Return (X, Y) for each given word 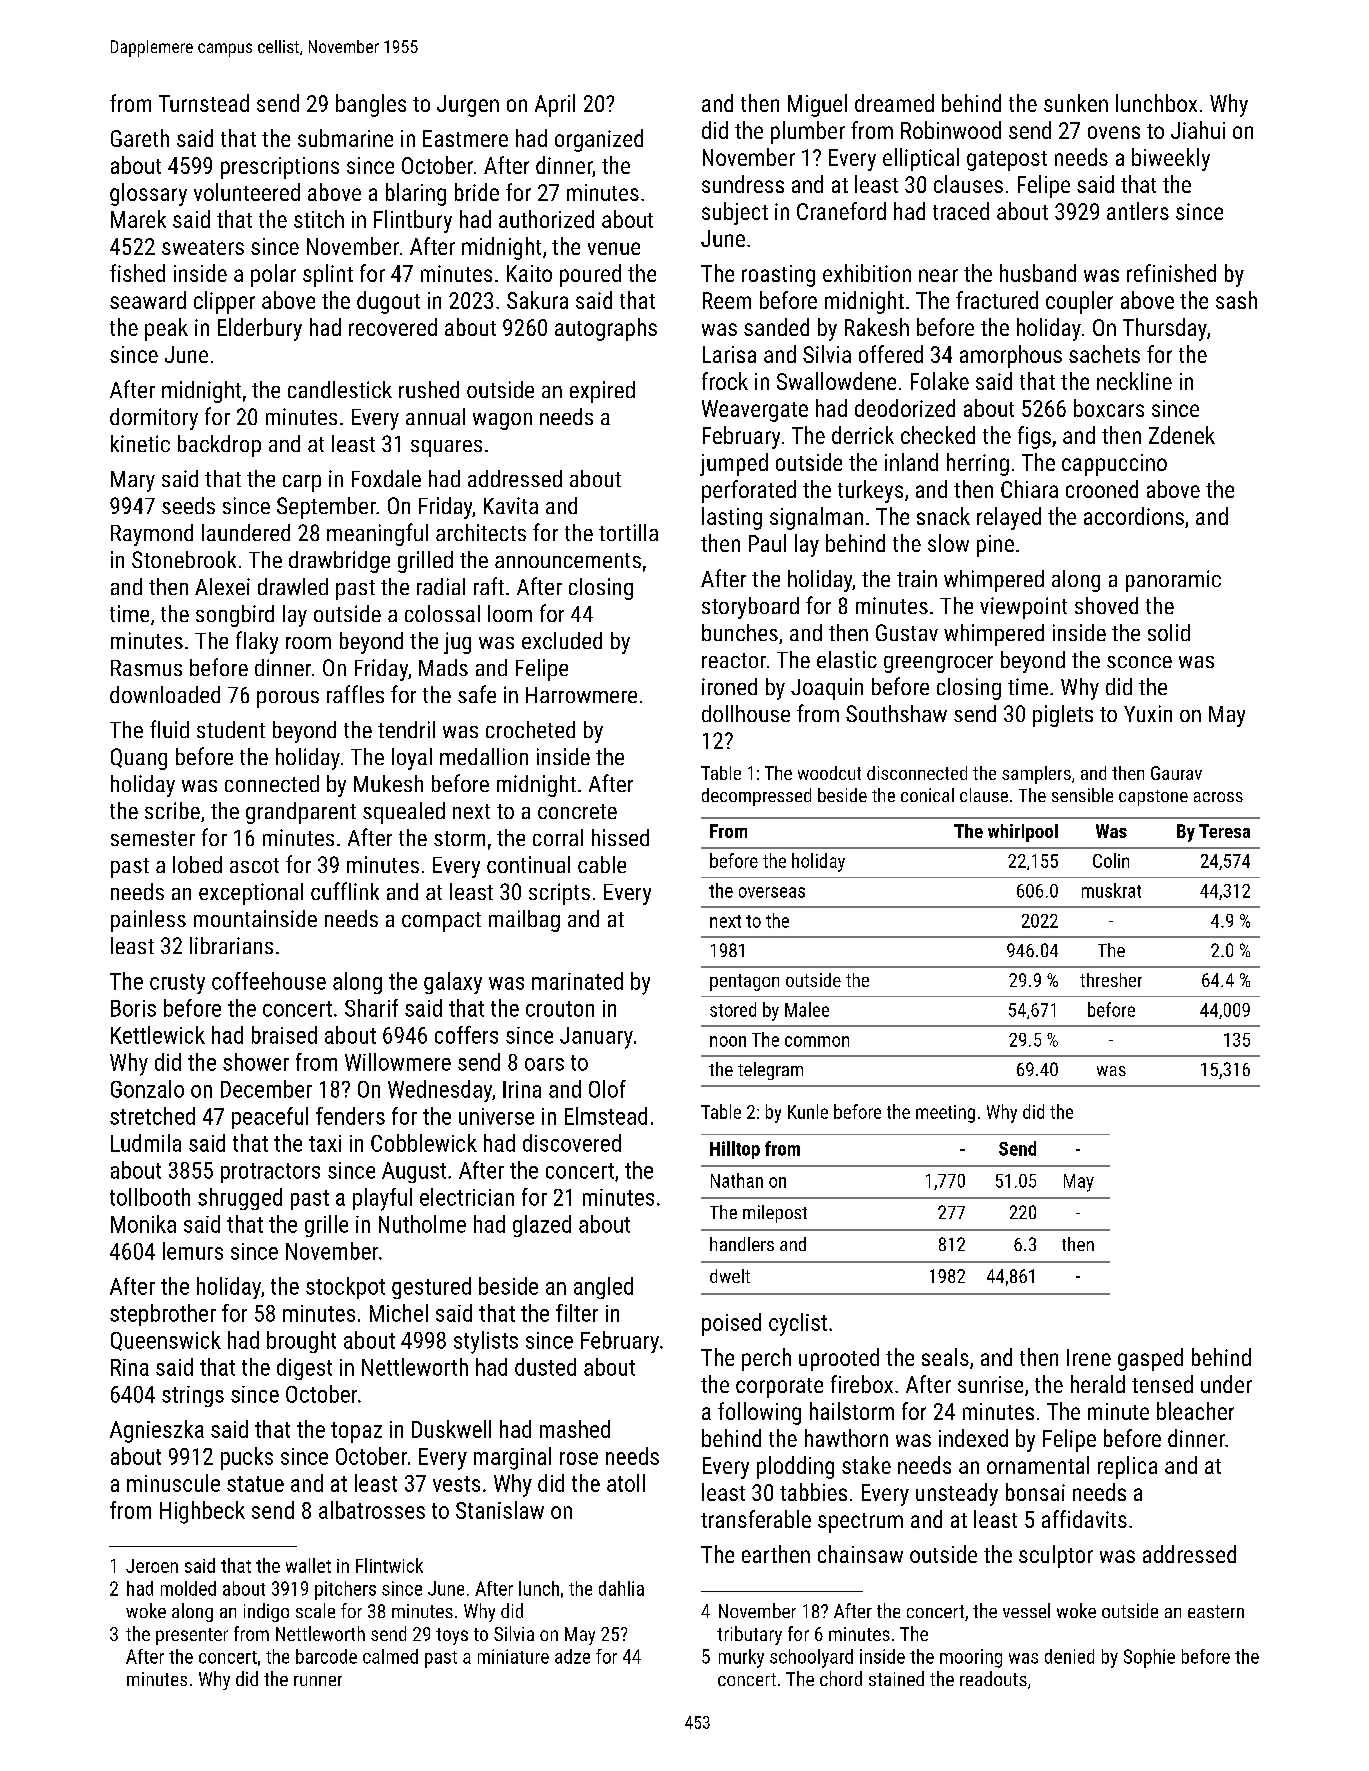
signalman (816, 518)
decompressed (756, 797)
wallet (308, 1565)
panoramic (1173, 581)
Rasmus (146, 668)
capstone (1153, 798)
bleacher (1195, 1411)
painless (148, 921)
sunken (1076, 103)
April (555, 105)
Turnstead (204, 103)
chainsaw (860, 1554)
